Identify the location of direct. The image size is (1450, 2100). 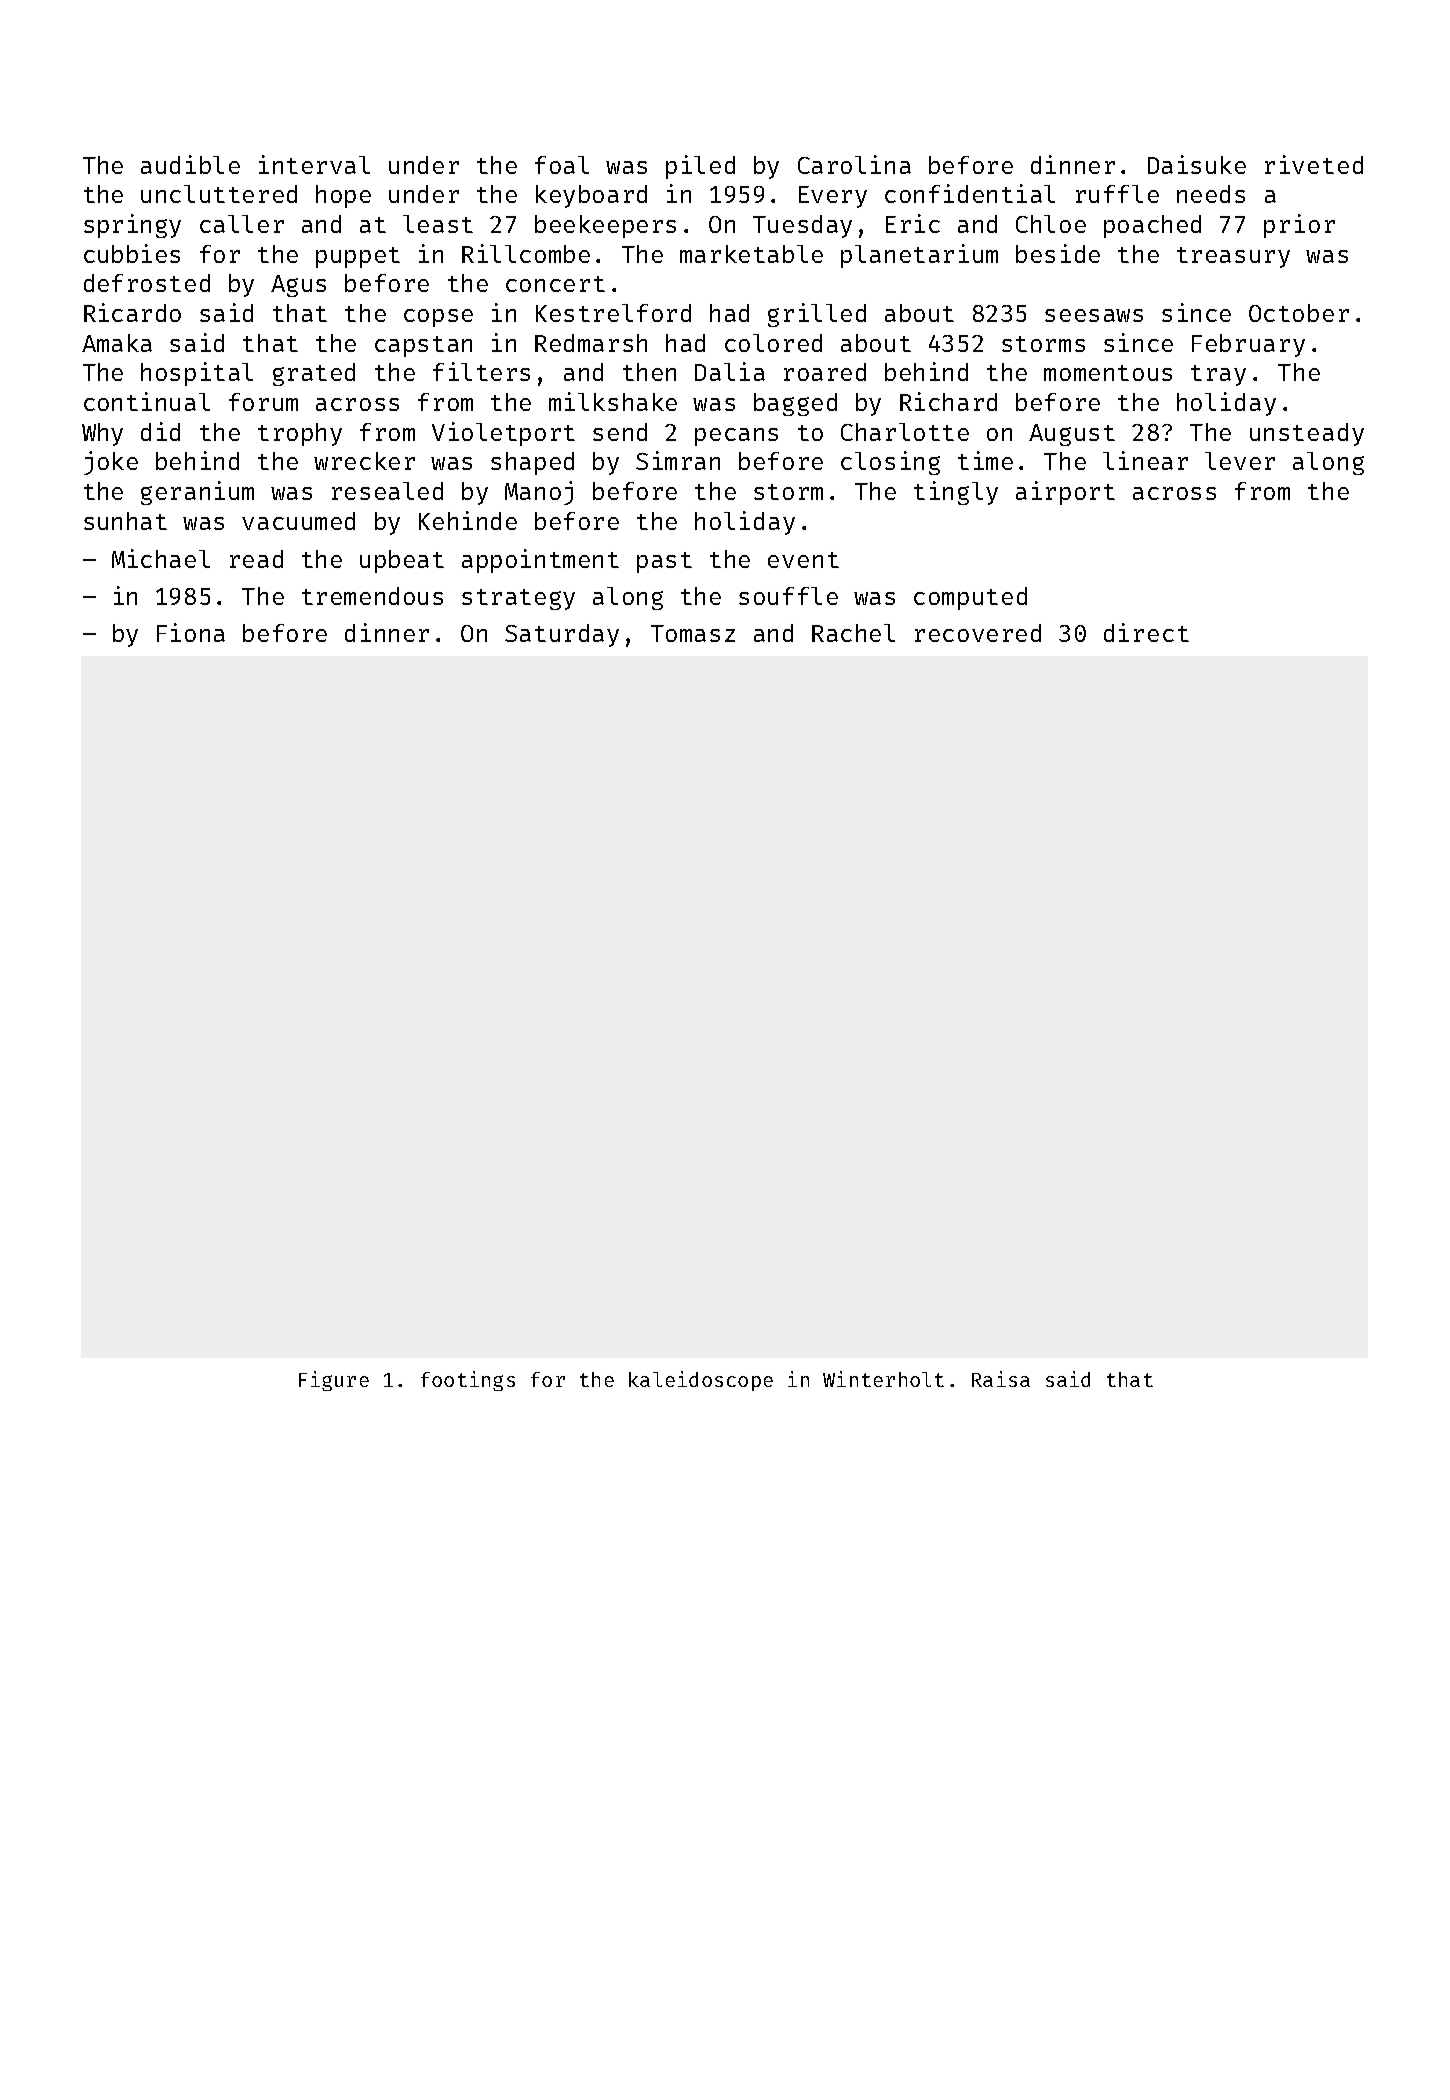
(1146, 632).
